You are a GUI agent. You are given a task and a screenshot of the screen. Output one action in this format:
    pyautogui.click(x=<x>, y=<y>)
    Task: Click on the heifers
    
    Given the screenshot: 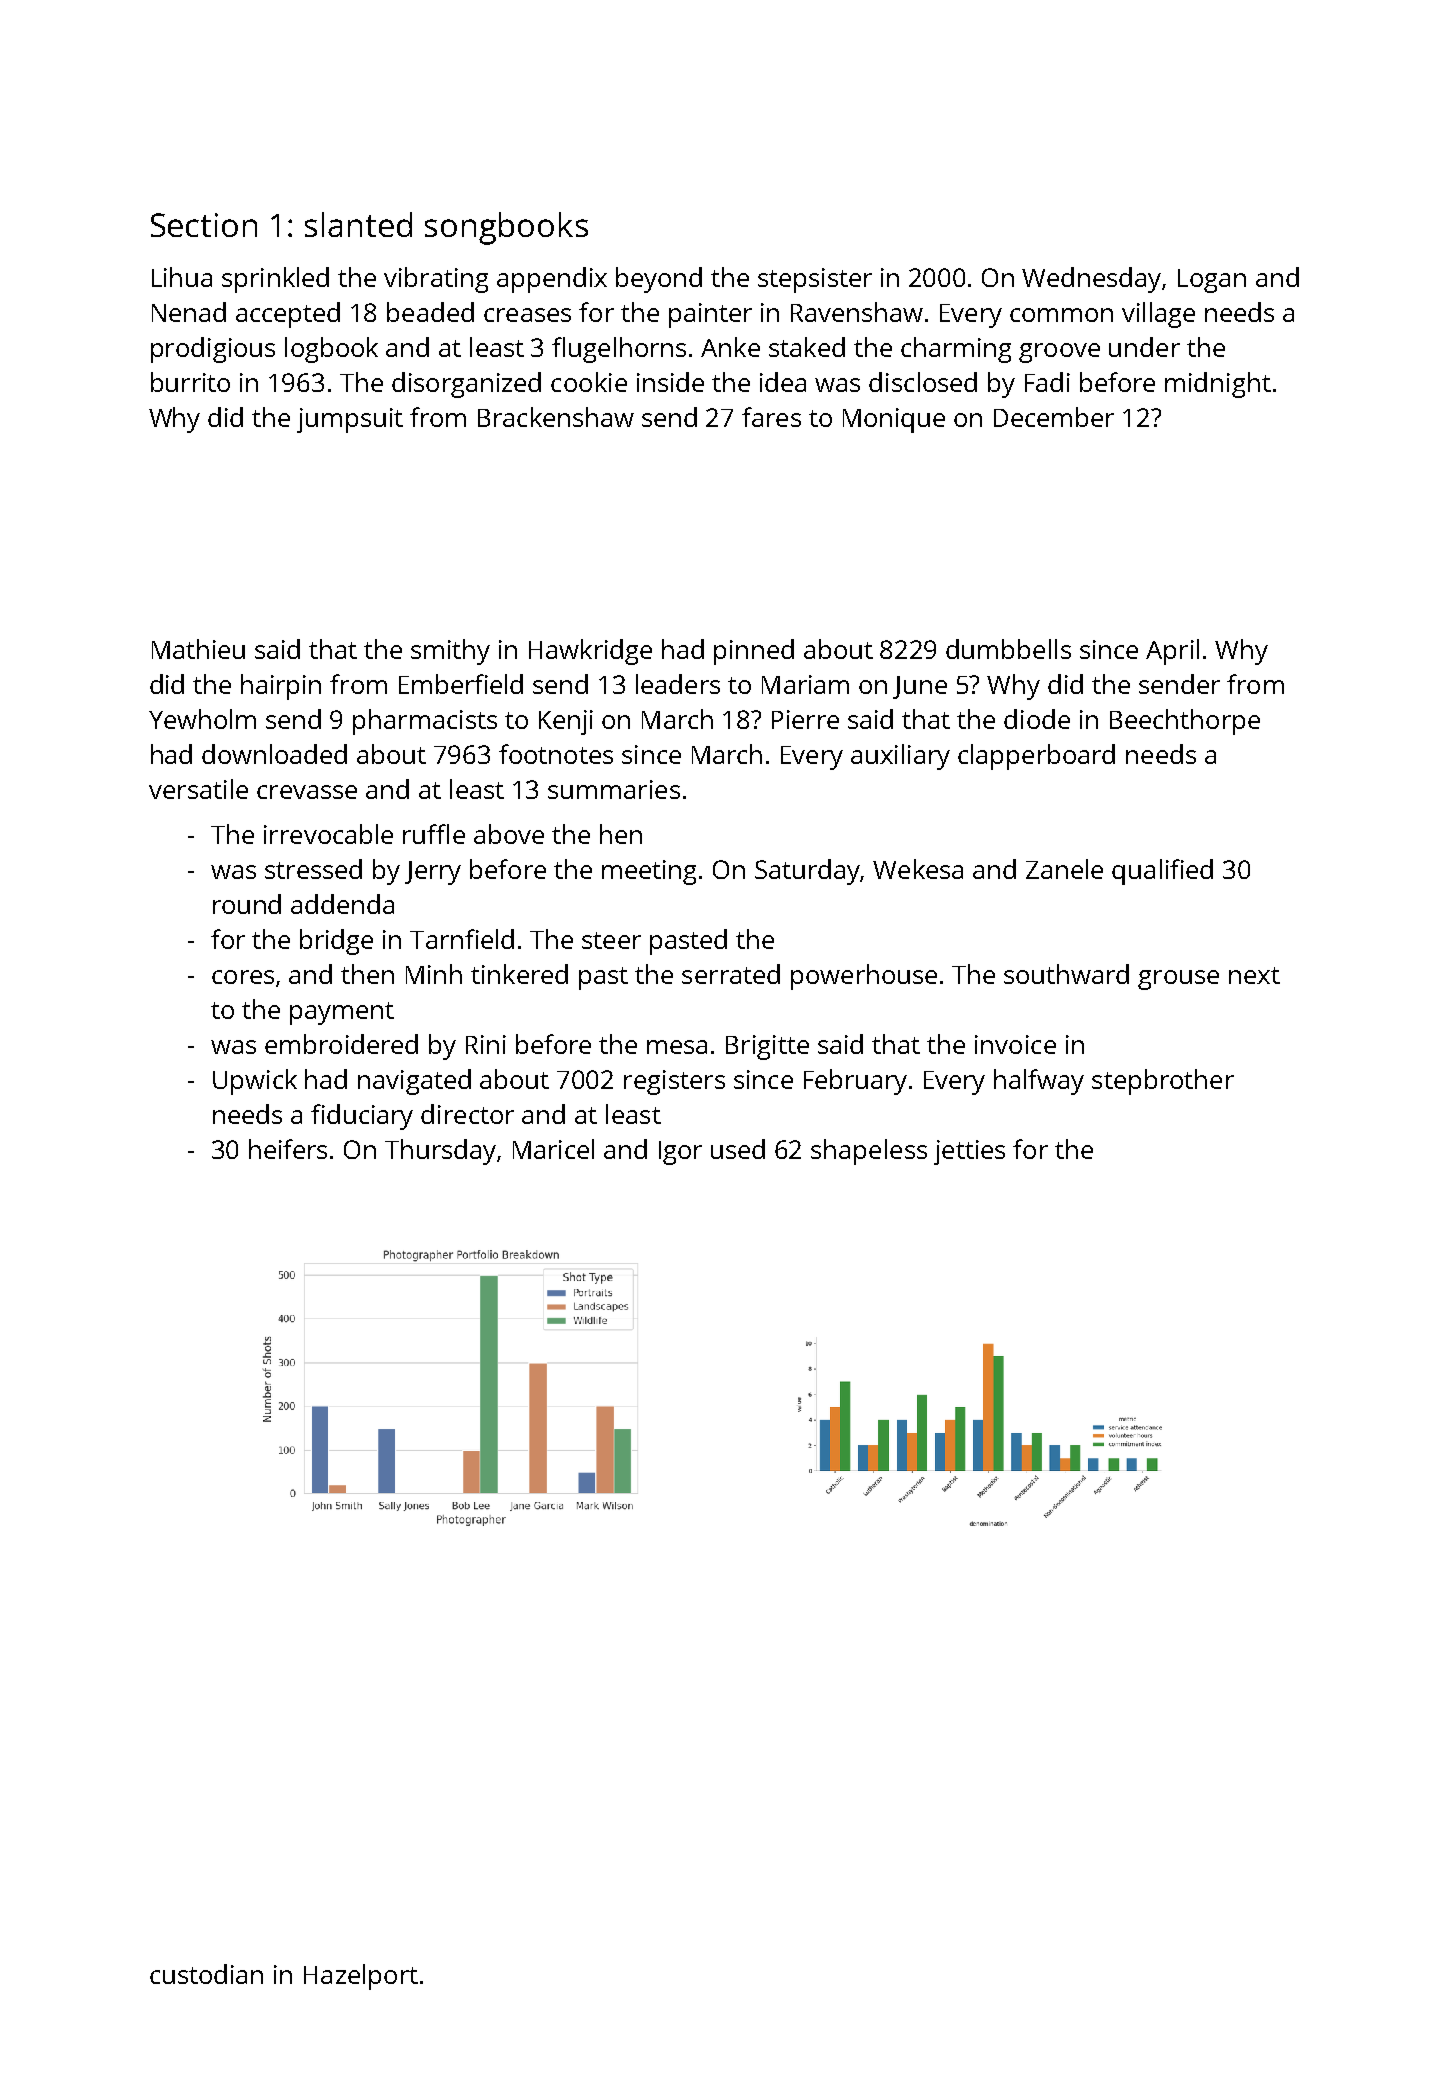 What is the action you would take?
    pyautogui.click(x=288, y=1149)
